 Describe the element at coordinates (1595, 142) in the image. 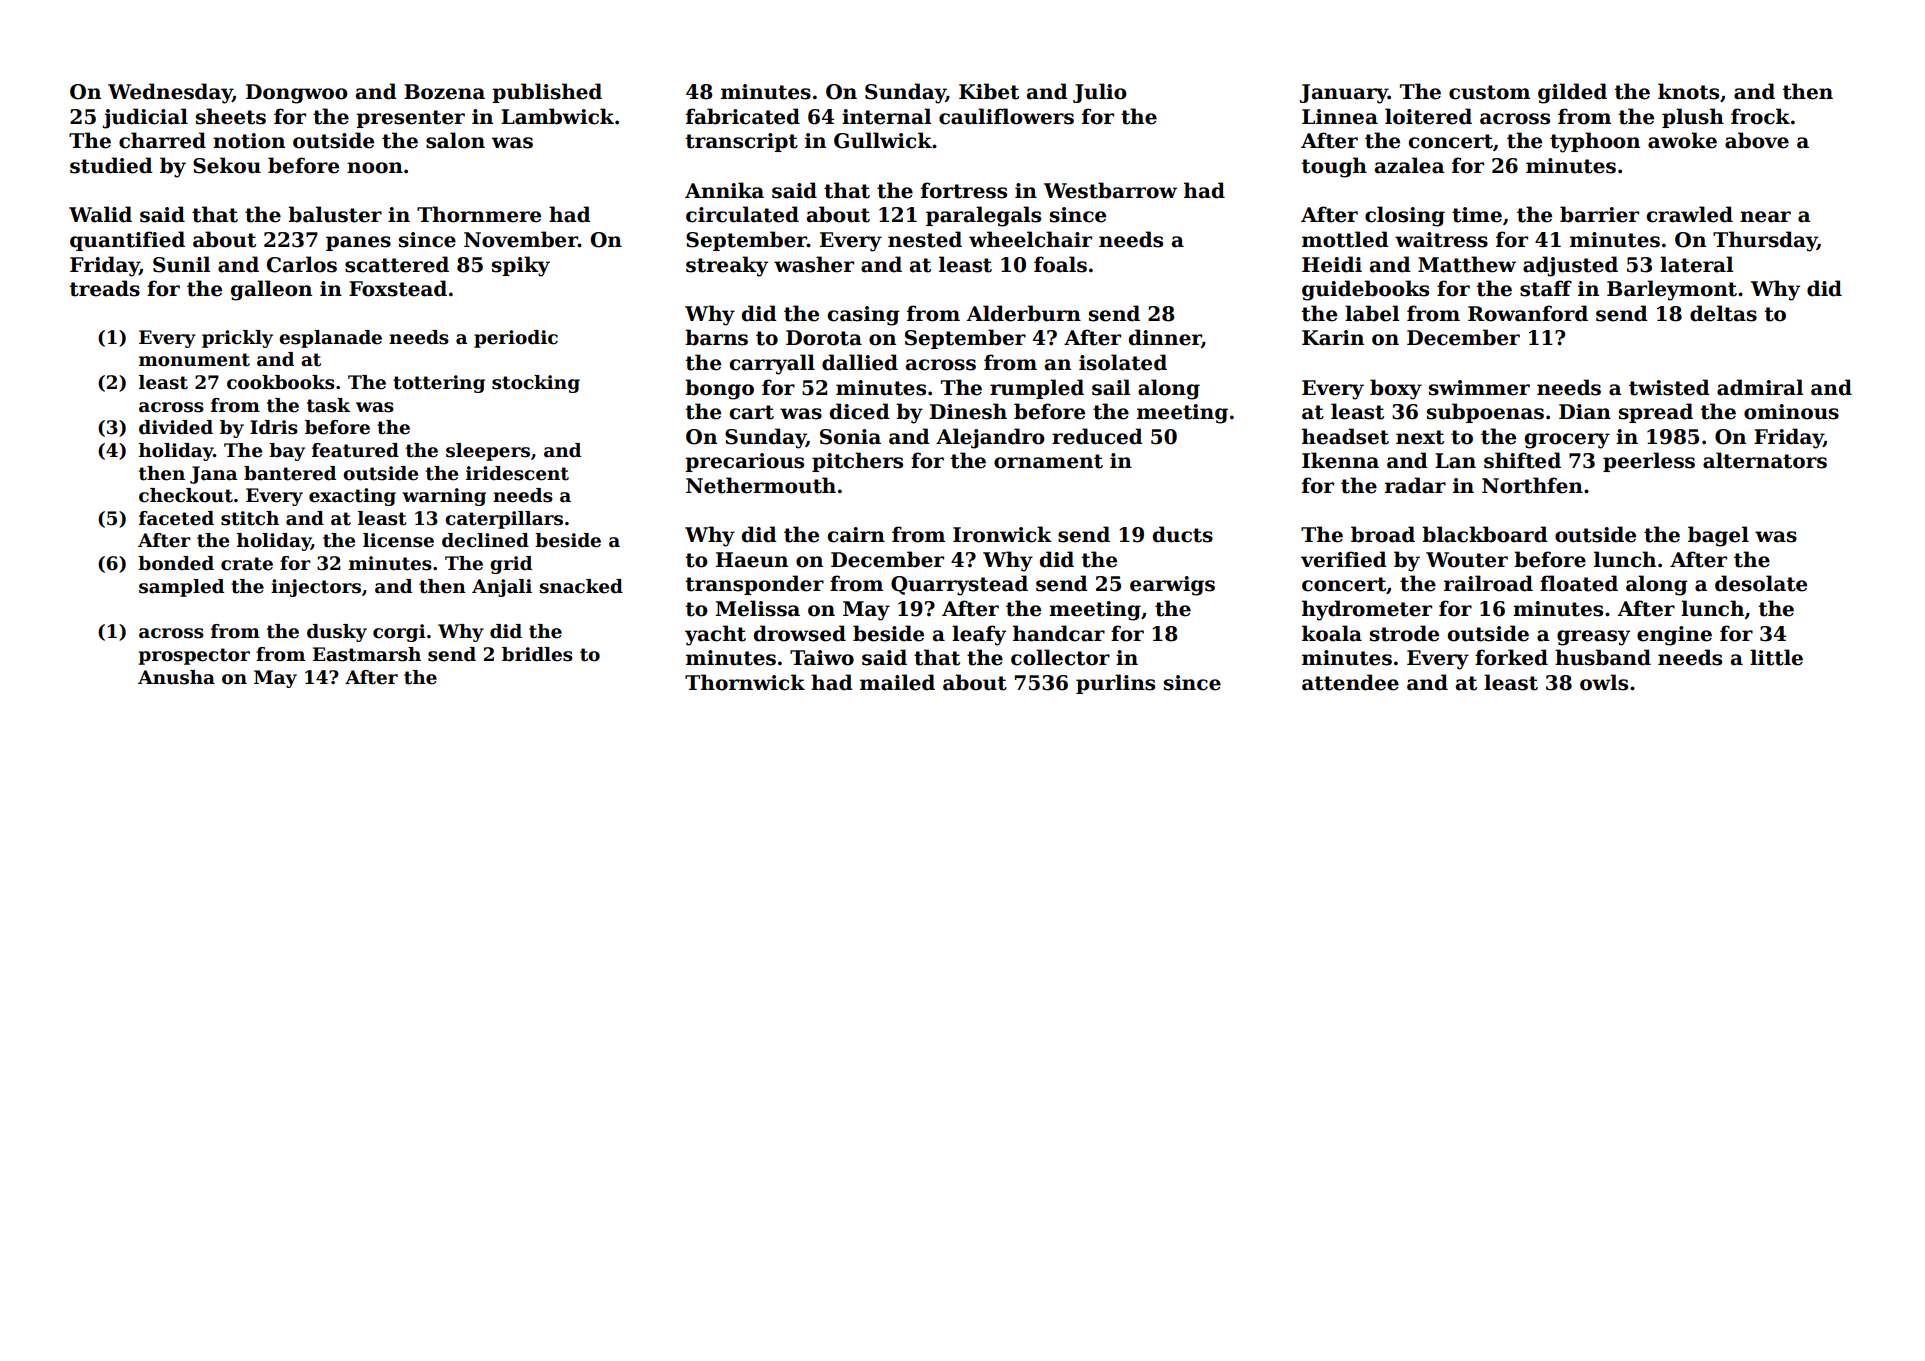

I see `typhoon` at that location.
